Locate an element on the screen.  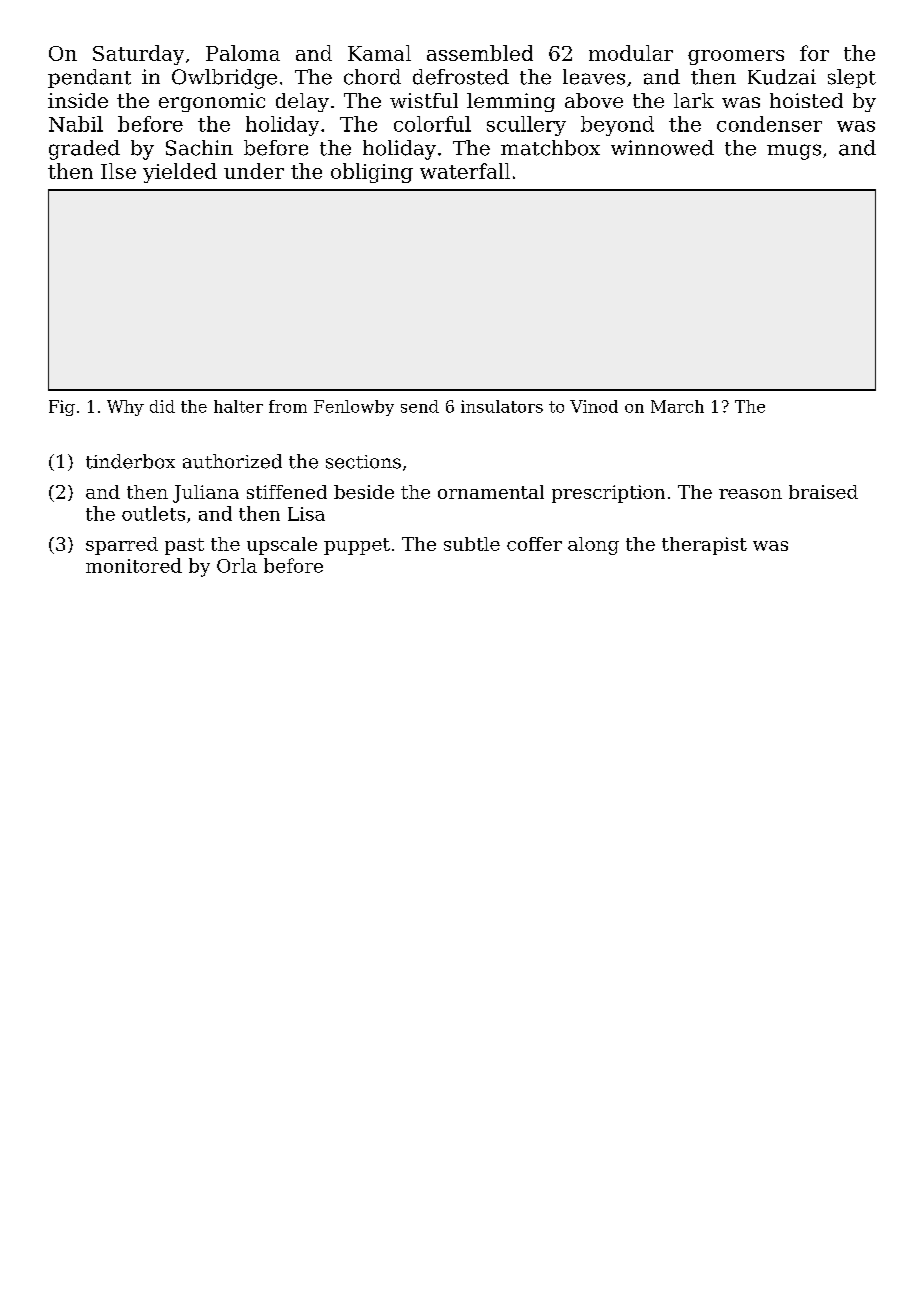
modular is located at coordinates (631, 53).
